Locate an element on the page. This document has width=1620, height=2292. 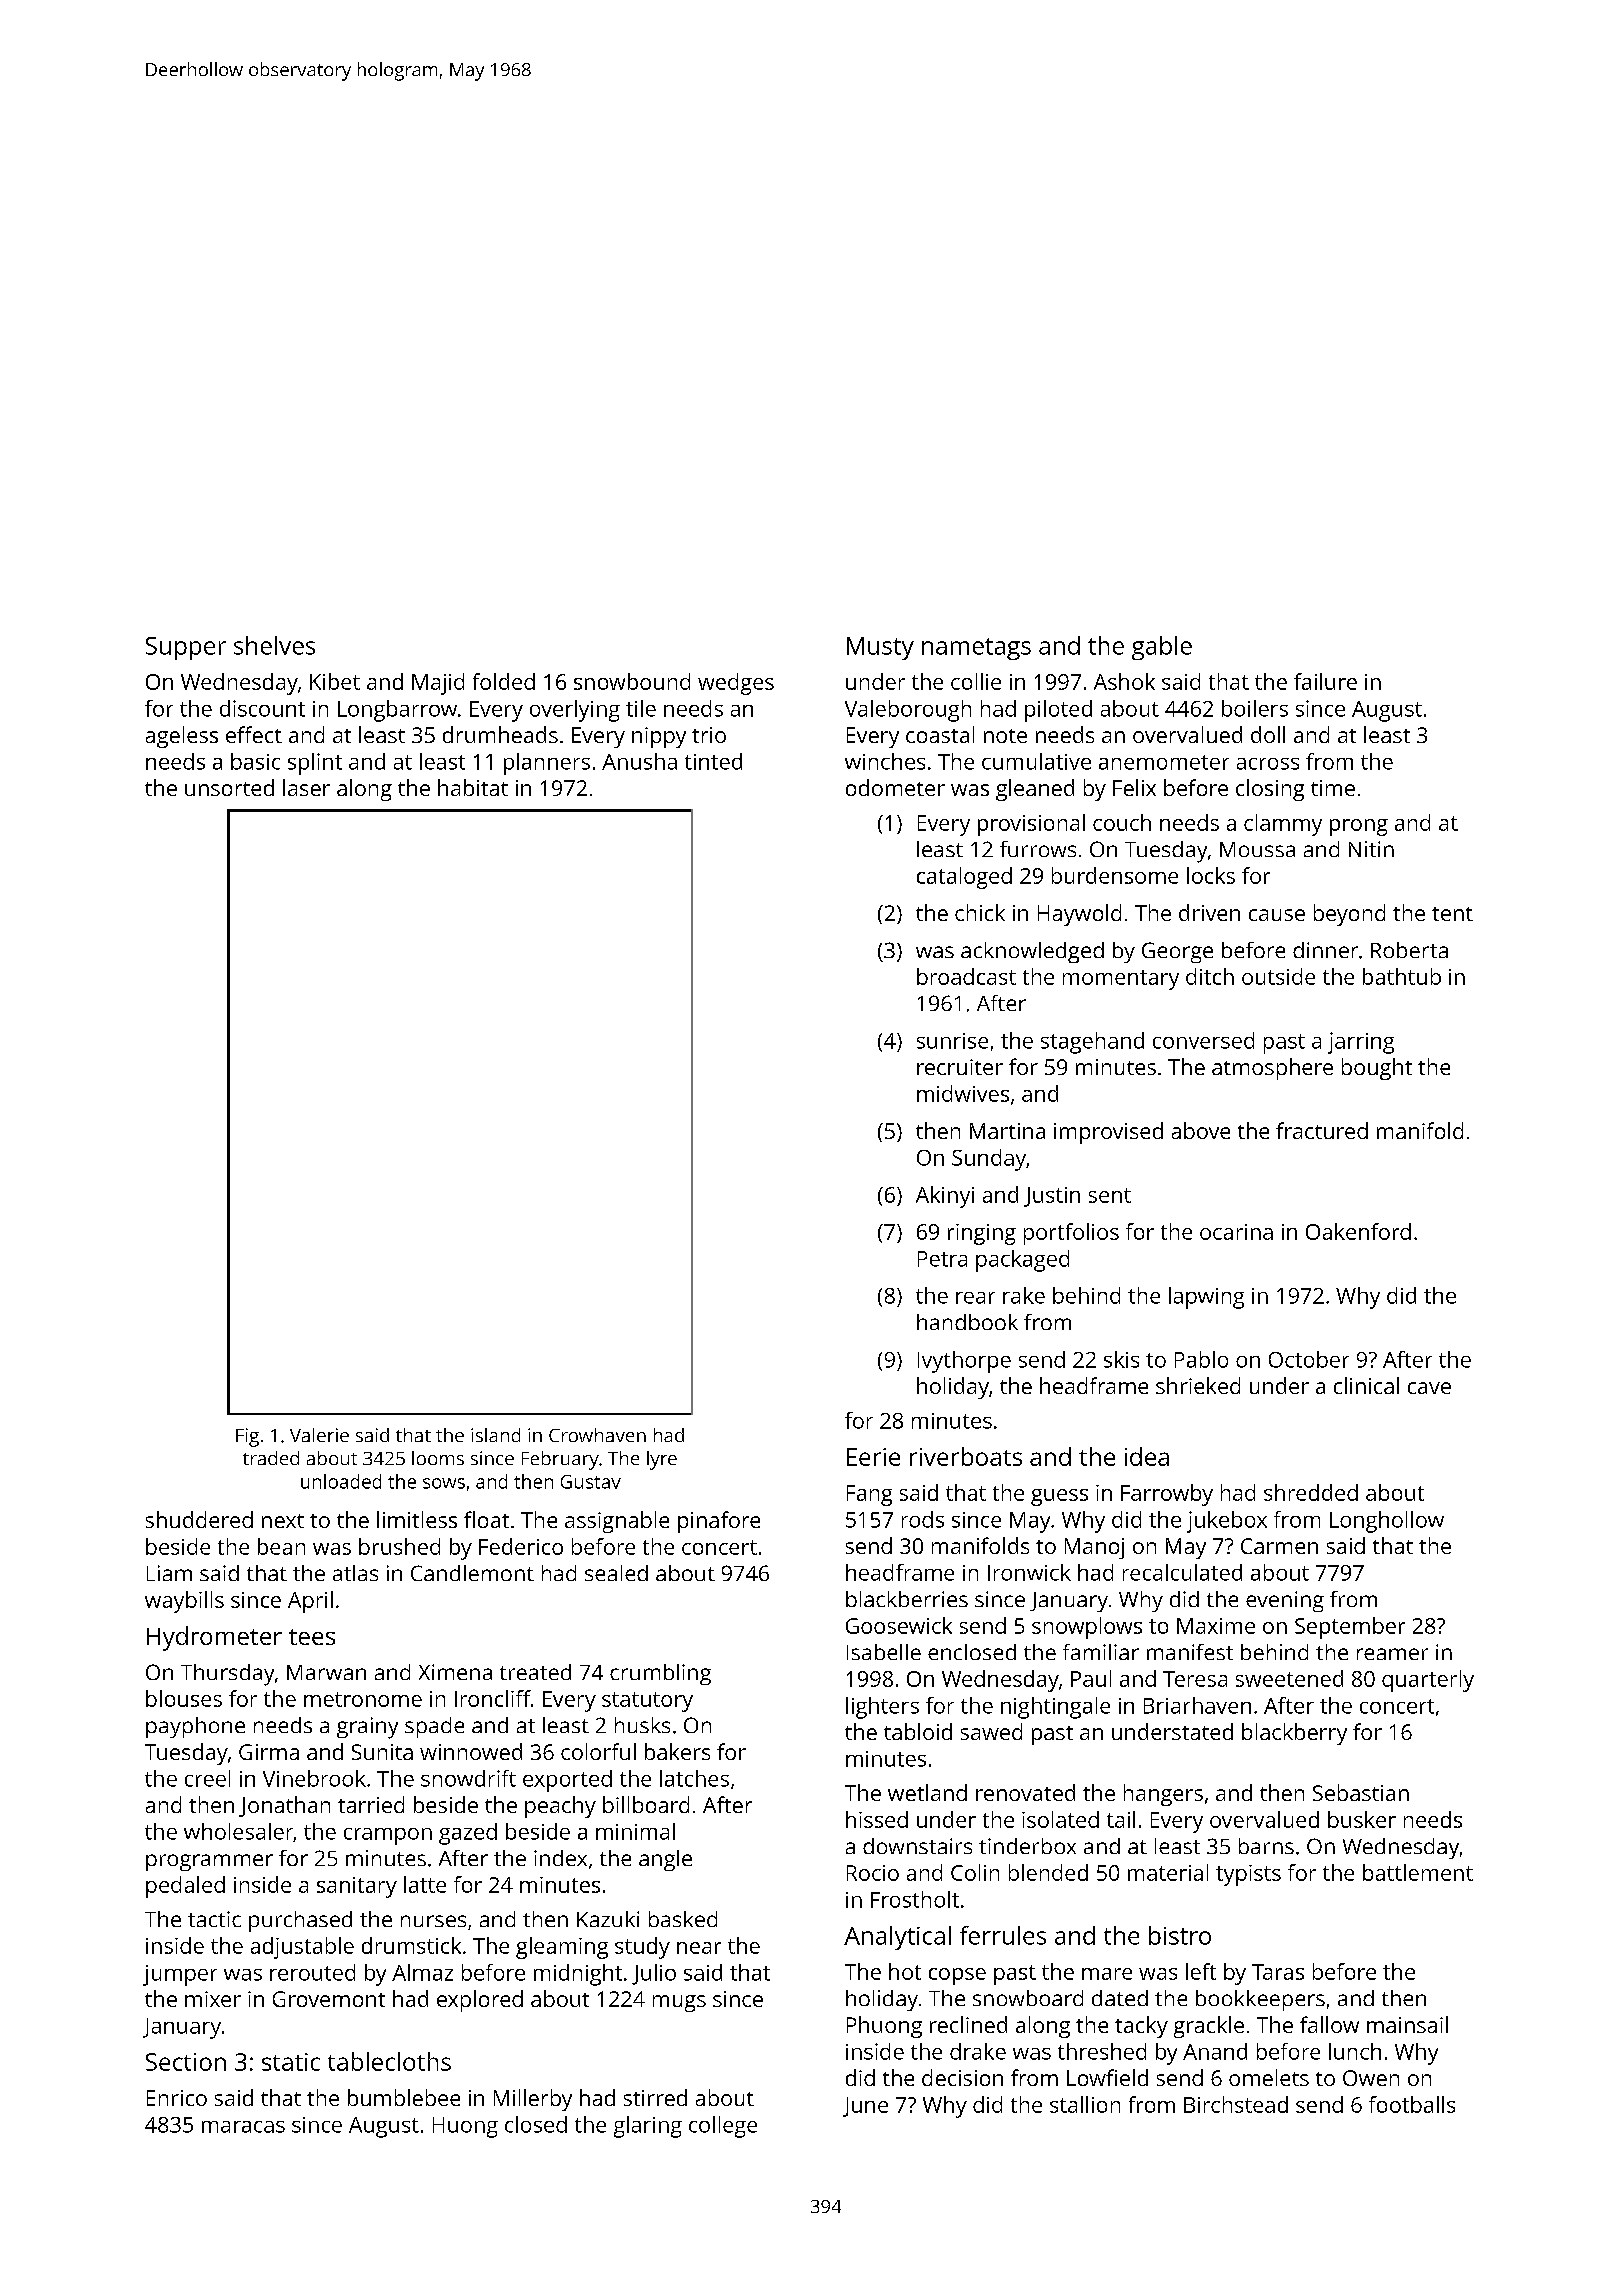
Fig is located at coordinates (247, 1437).
